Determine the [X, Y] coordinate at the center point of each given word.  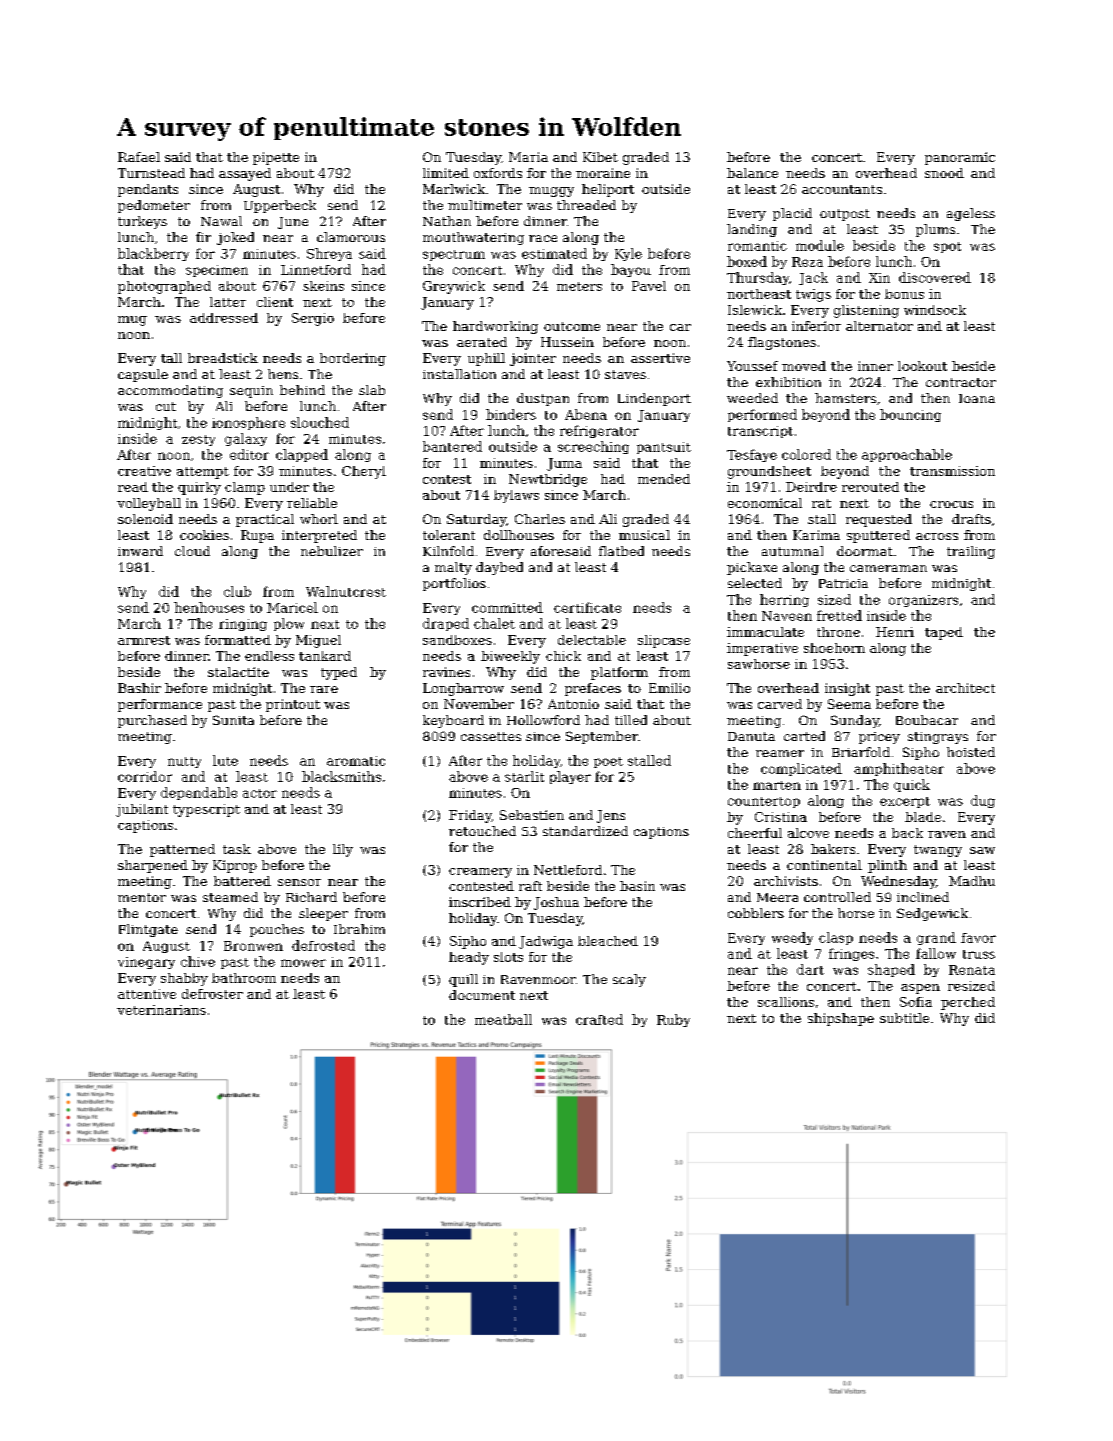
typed [339, 673]
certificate [587, 607]
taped [944, 633]
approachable [907, 455]
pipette [276, 158]
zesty [198, 440]
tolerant [449, 535]
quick [912, 785]
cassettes [491, 736]
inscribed [480, 902]
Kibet [600, 157]
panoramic [960, 158]
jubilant [142, 810]
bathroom [244, 978]
